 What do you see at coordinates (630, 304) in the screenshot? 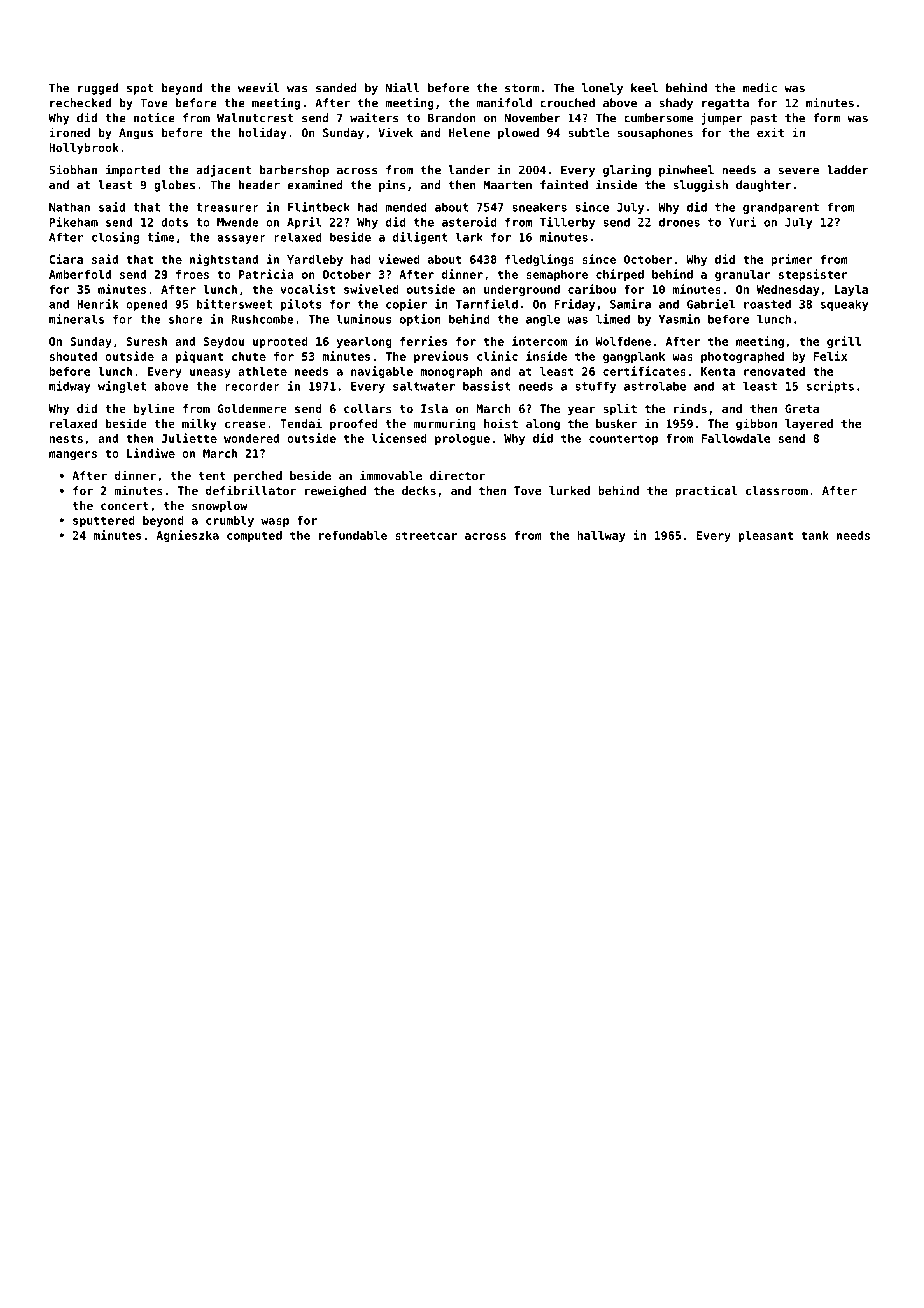
I see `Samira` at bounding box center [630, 304].
